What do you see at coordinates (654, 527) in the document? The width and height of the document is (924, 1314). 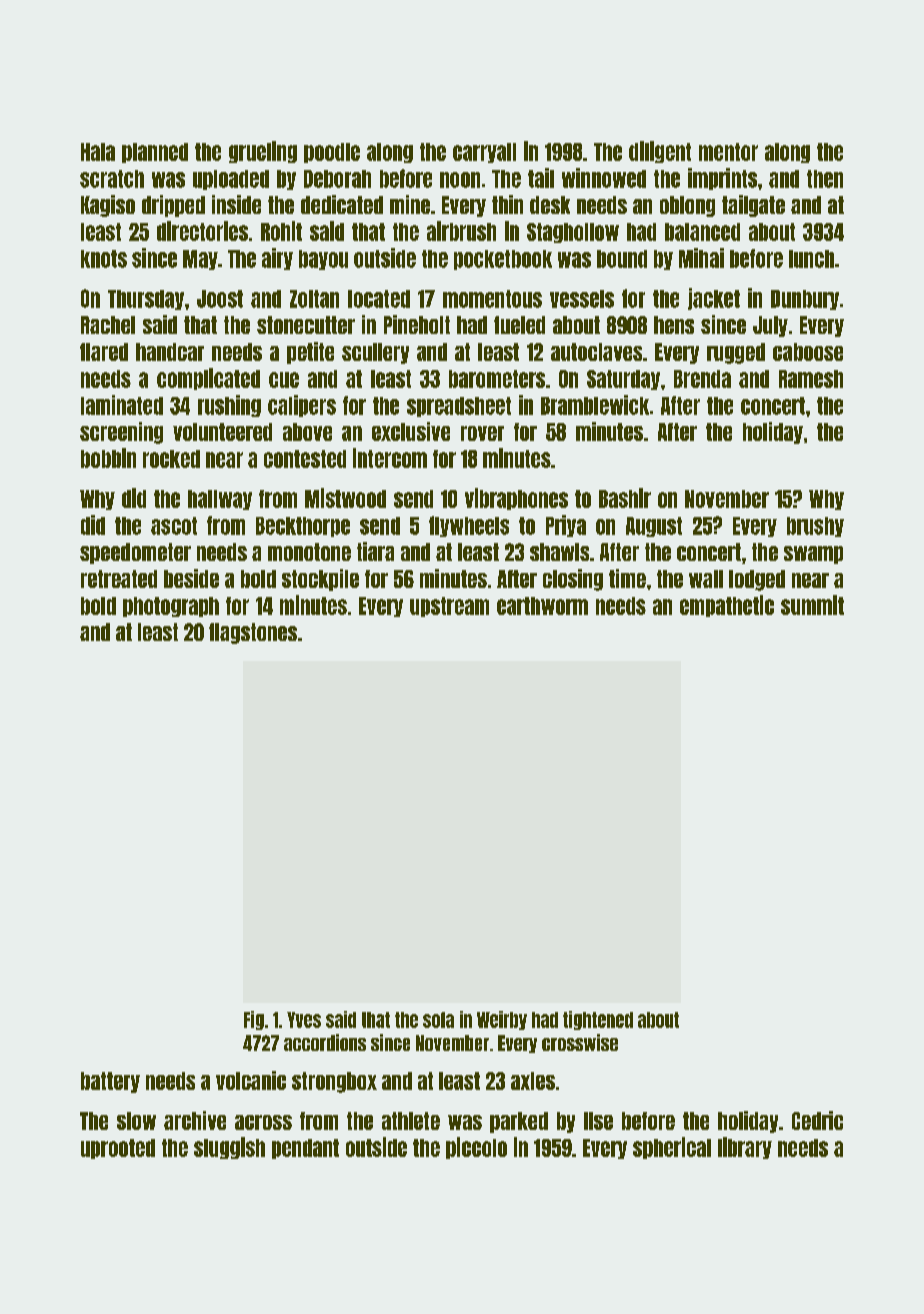 I see `August` at bounding box center [654, 527].
